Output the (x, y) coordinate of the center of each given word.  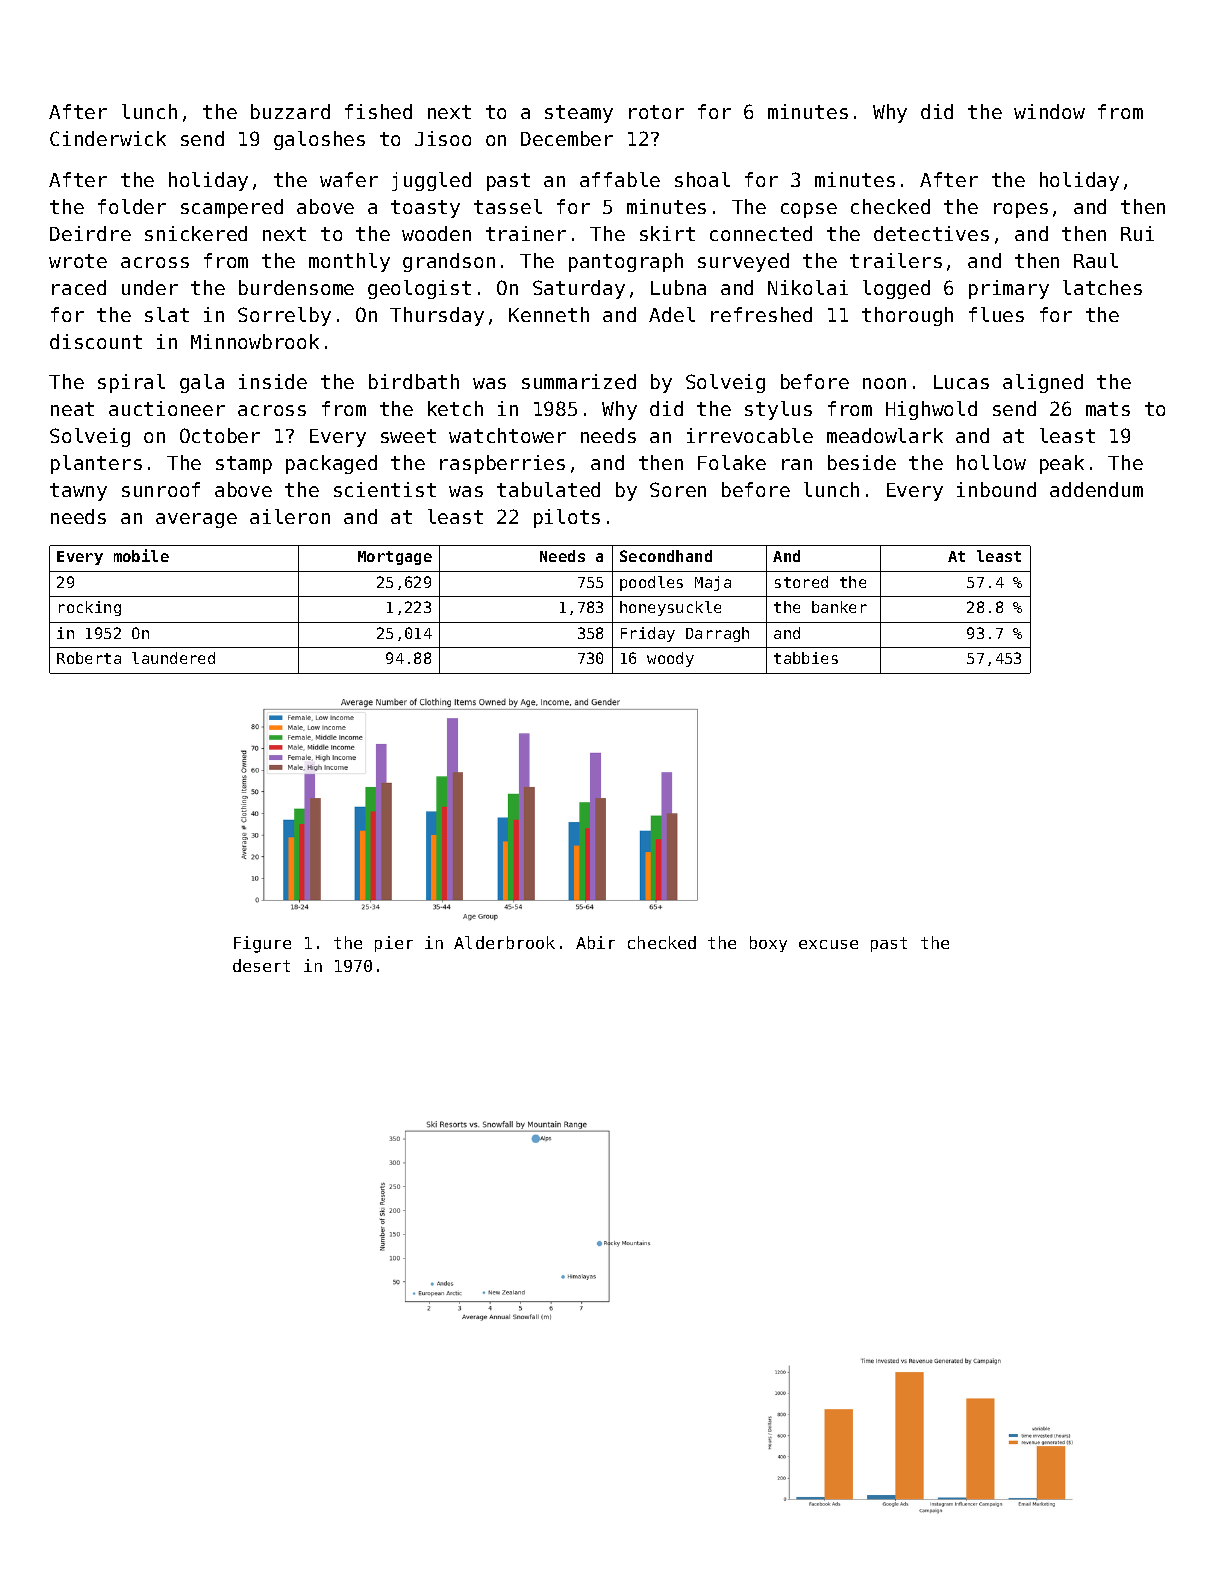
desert (261, 965)
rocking (90, 608)
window (1049, 111)
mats (1108, 409)
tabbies (806, 658)
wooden (436, 233)
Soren (678, 489)
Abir (595, 942)
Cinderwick (108, 138)
